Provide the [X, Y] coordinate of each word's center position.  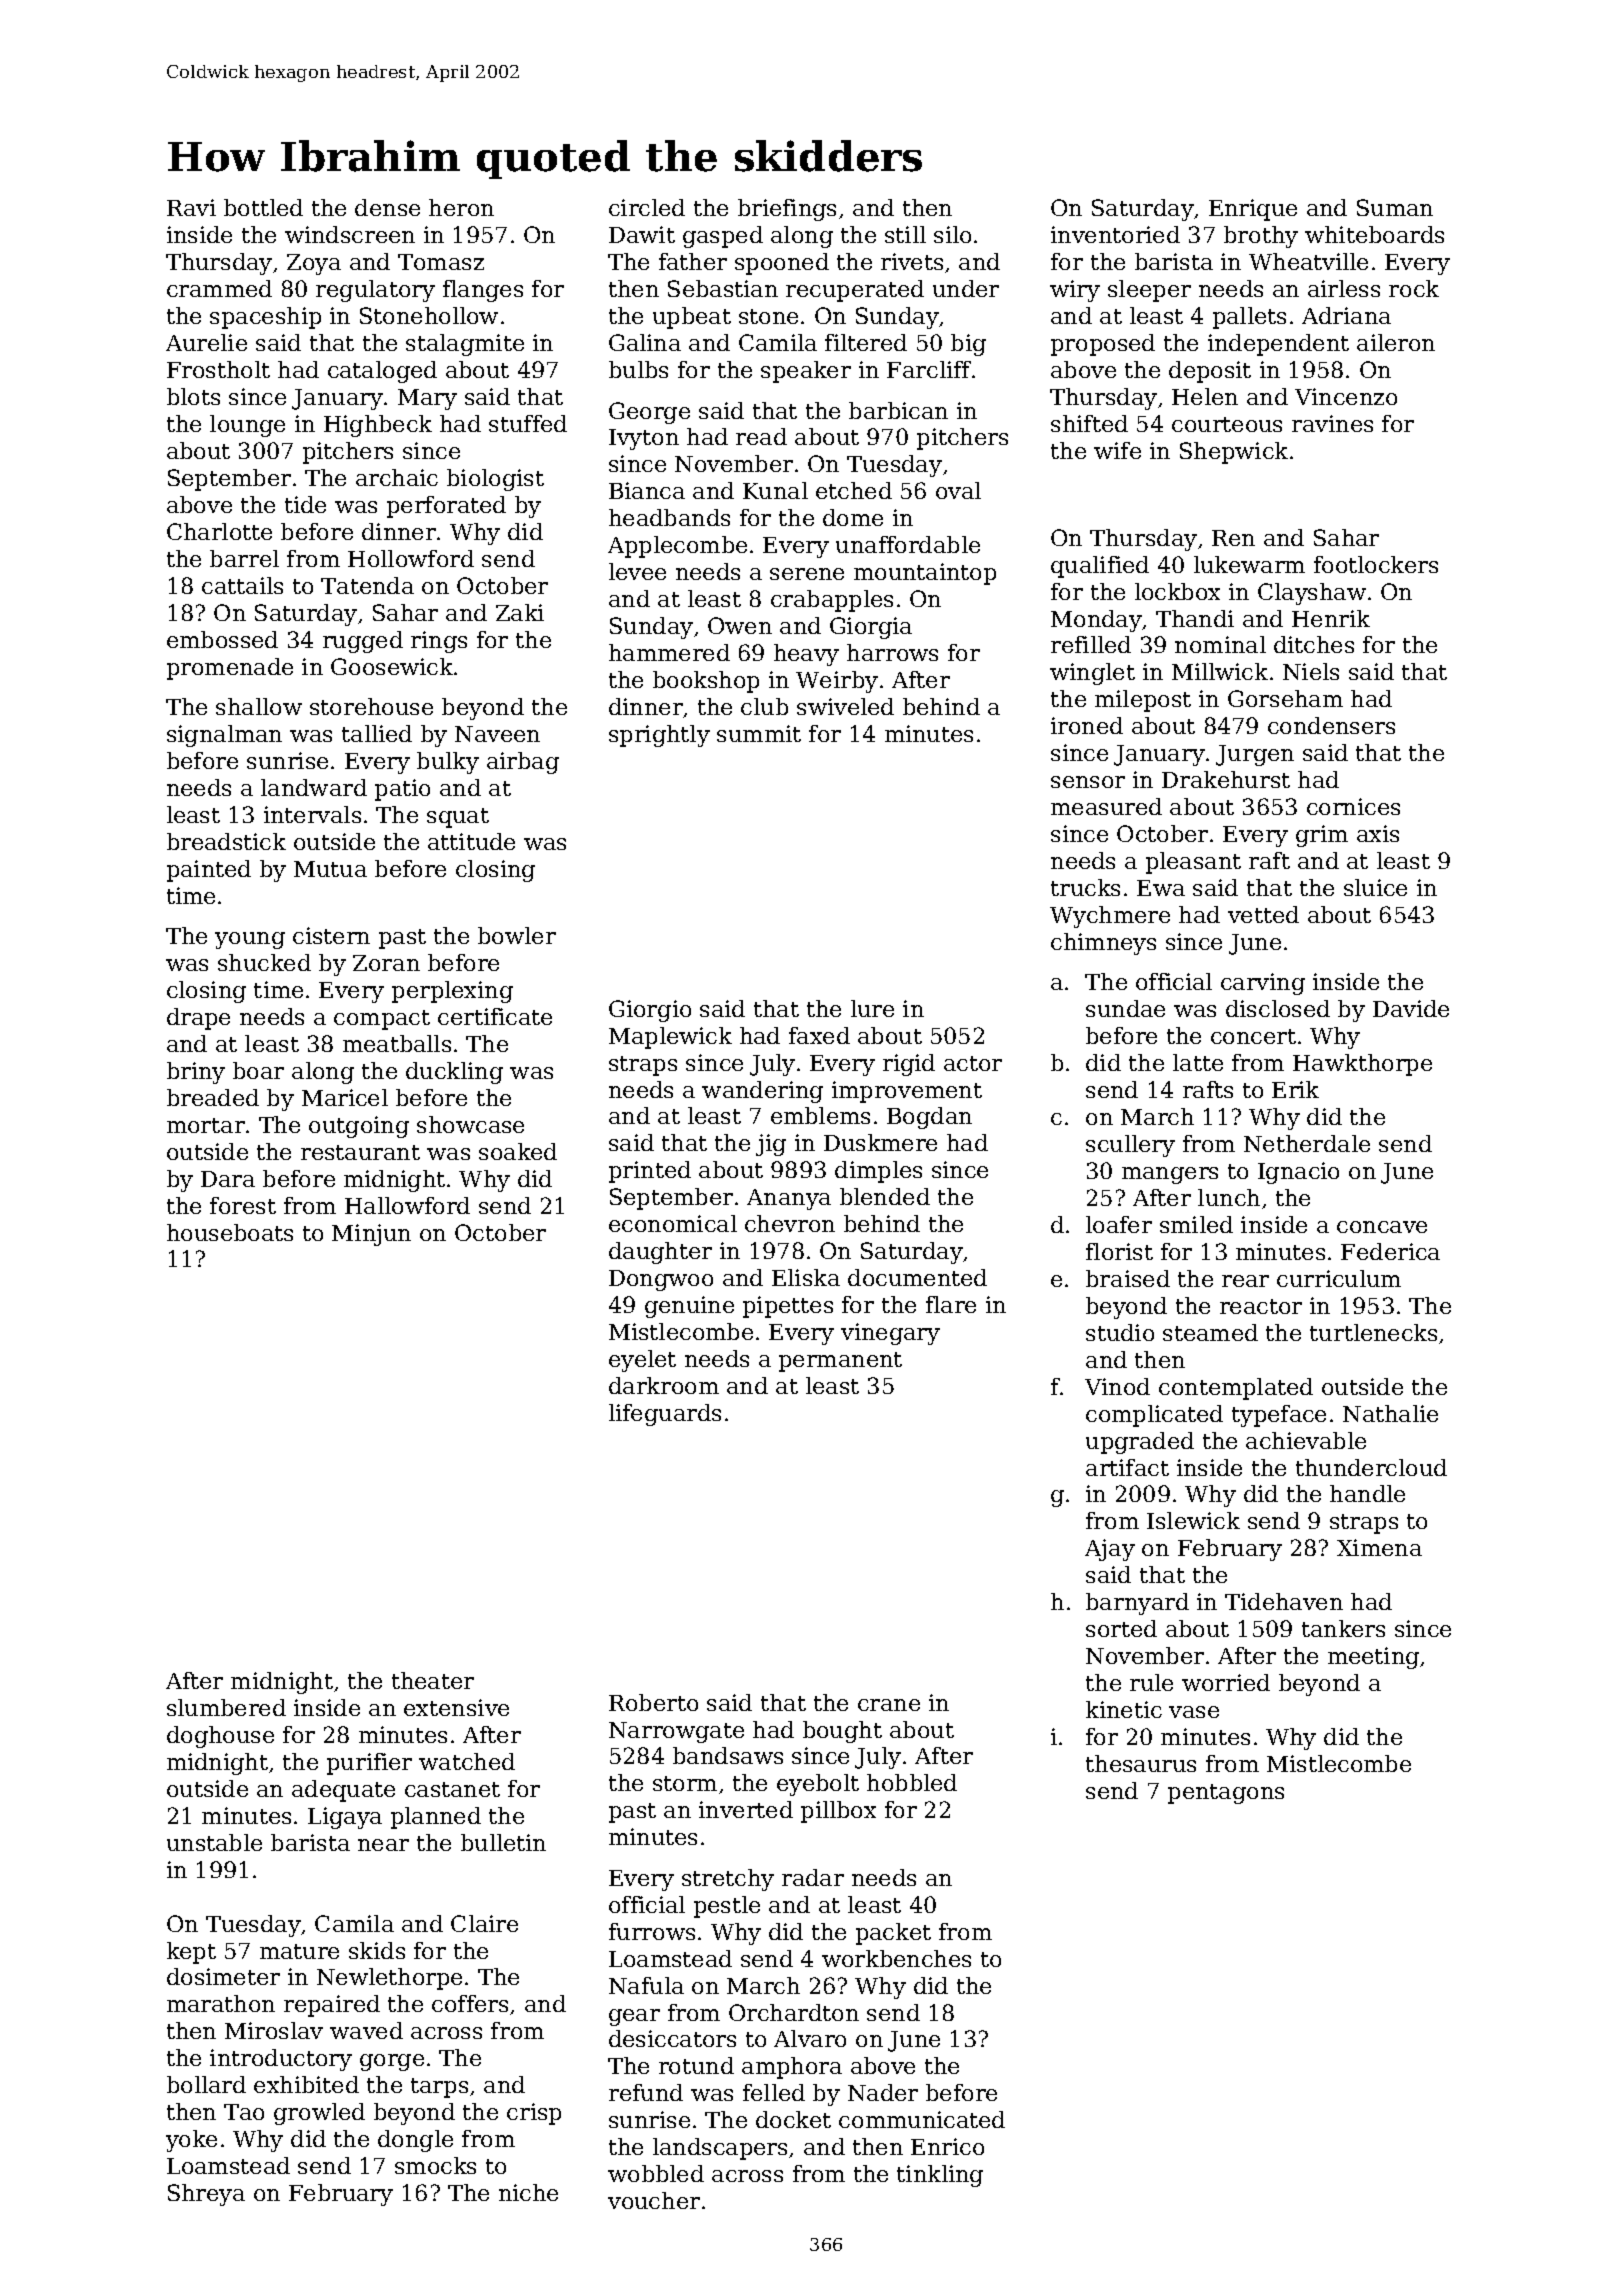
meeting [1373, 1658]
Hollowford [411, 558]
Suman [1395, 207]
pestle [727, 1907]
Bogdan [929, 1118]
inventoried [1115, 234]
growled [319, 2114]
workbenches [896, 1958]
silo [952, 234]
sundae [1125, 1008]
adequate [343, 1791]
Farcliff [929, 369]
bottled [263, 207]
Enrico [947, 2146]
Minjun [371, 1235]
